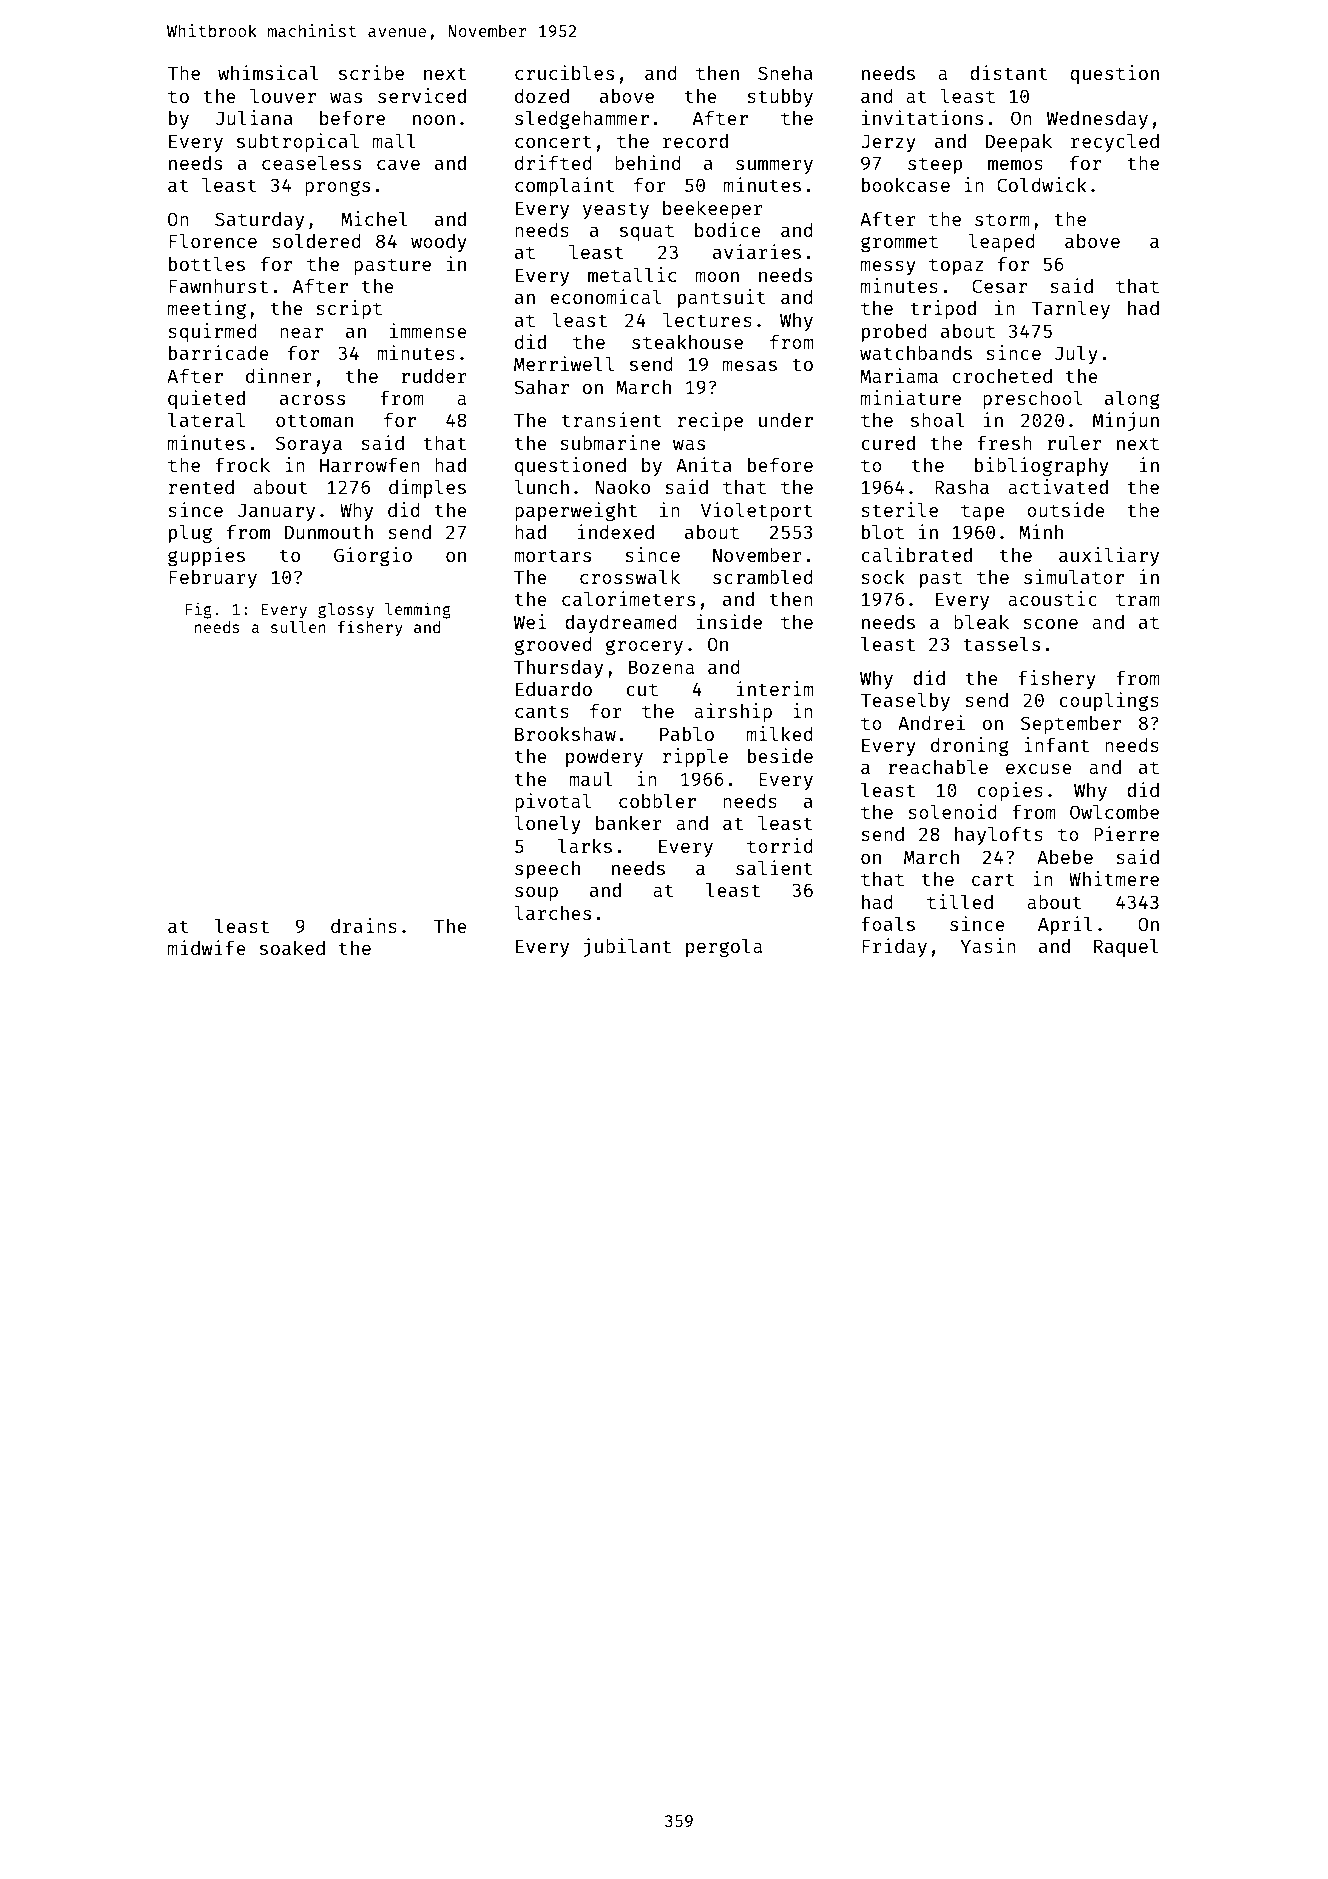  What do you see at coordinates (724, 947) in the document?
I see `pergola` at bounding box center [724, 947].
